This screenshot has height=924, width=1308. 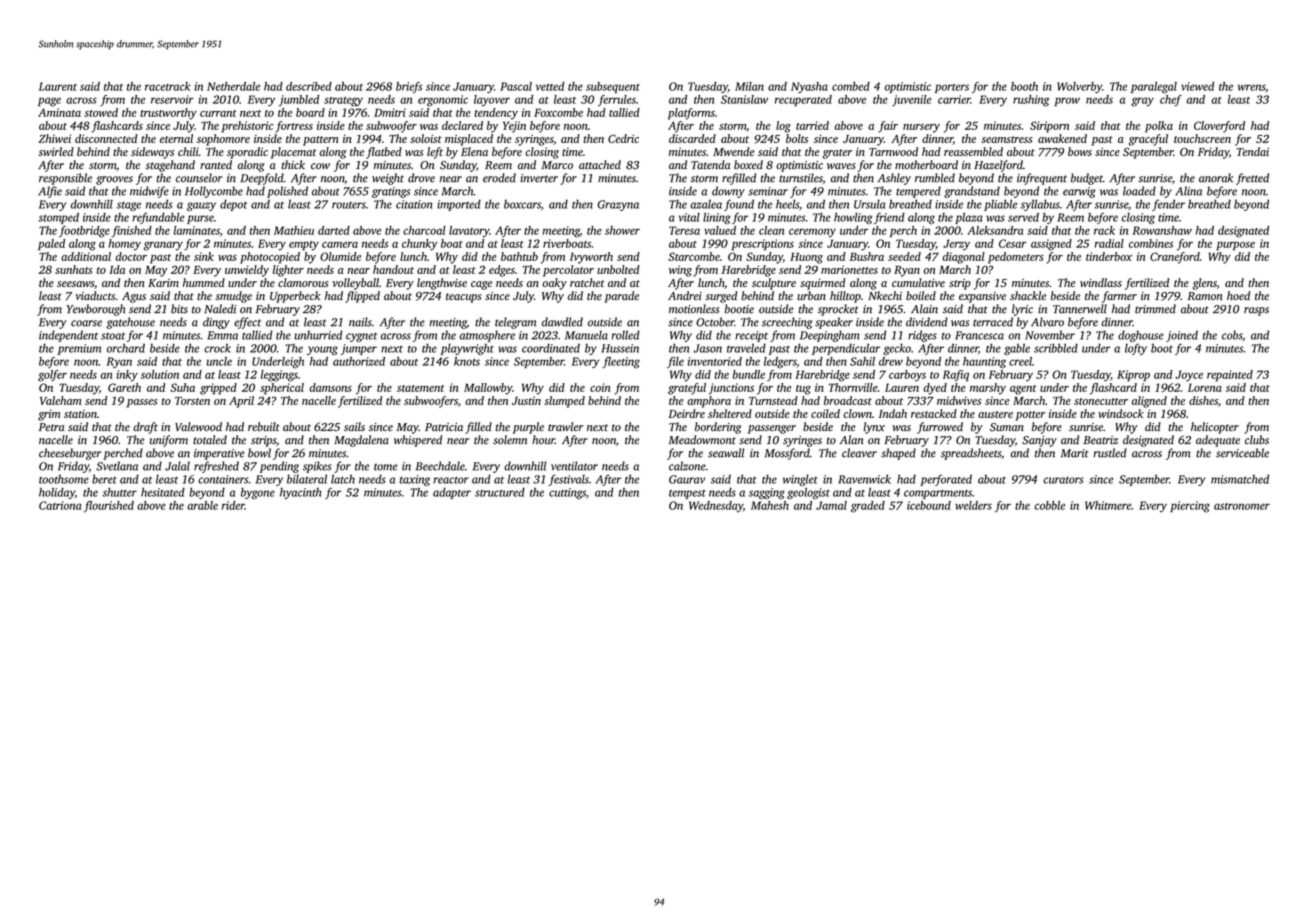 What do you see at coordinates (751, 336) in the screenshot?
I see `receipt` at bounding box center [751, 336].
